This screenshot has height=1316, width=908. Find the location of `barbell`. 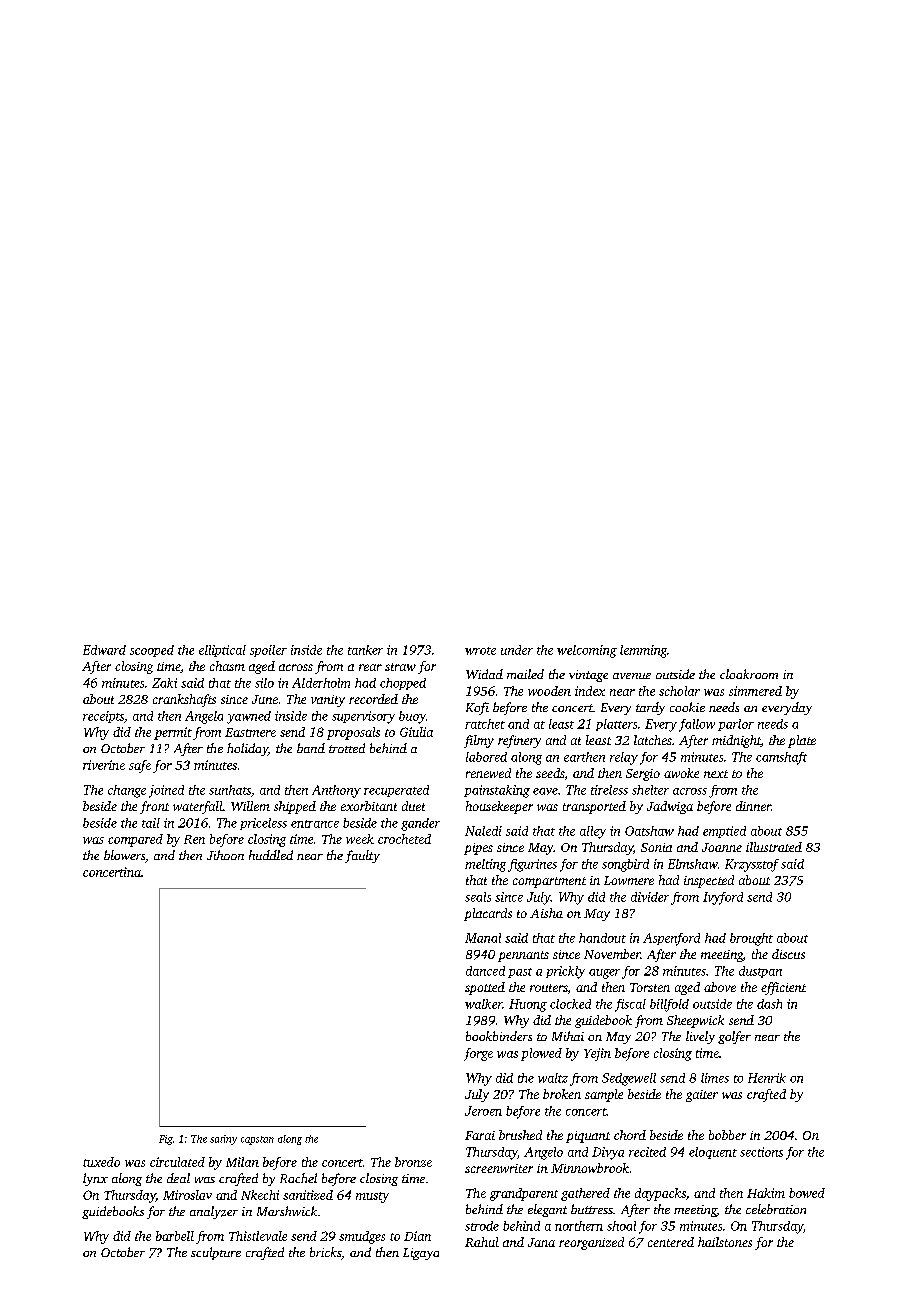

barbell is located at coordinates (175, 1236).
